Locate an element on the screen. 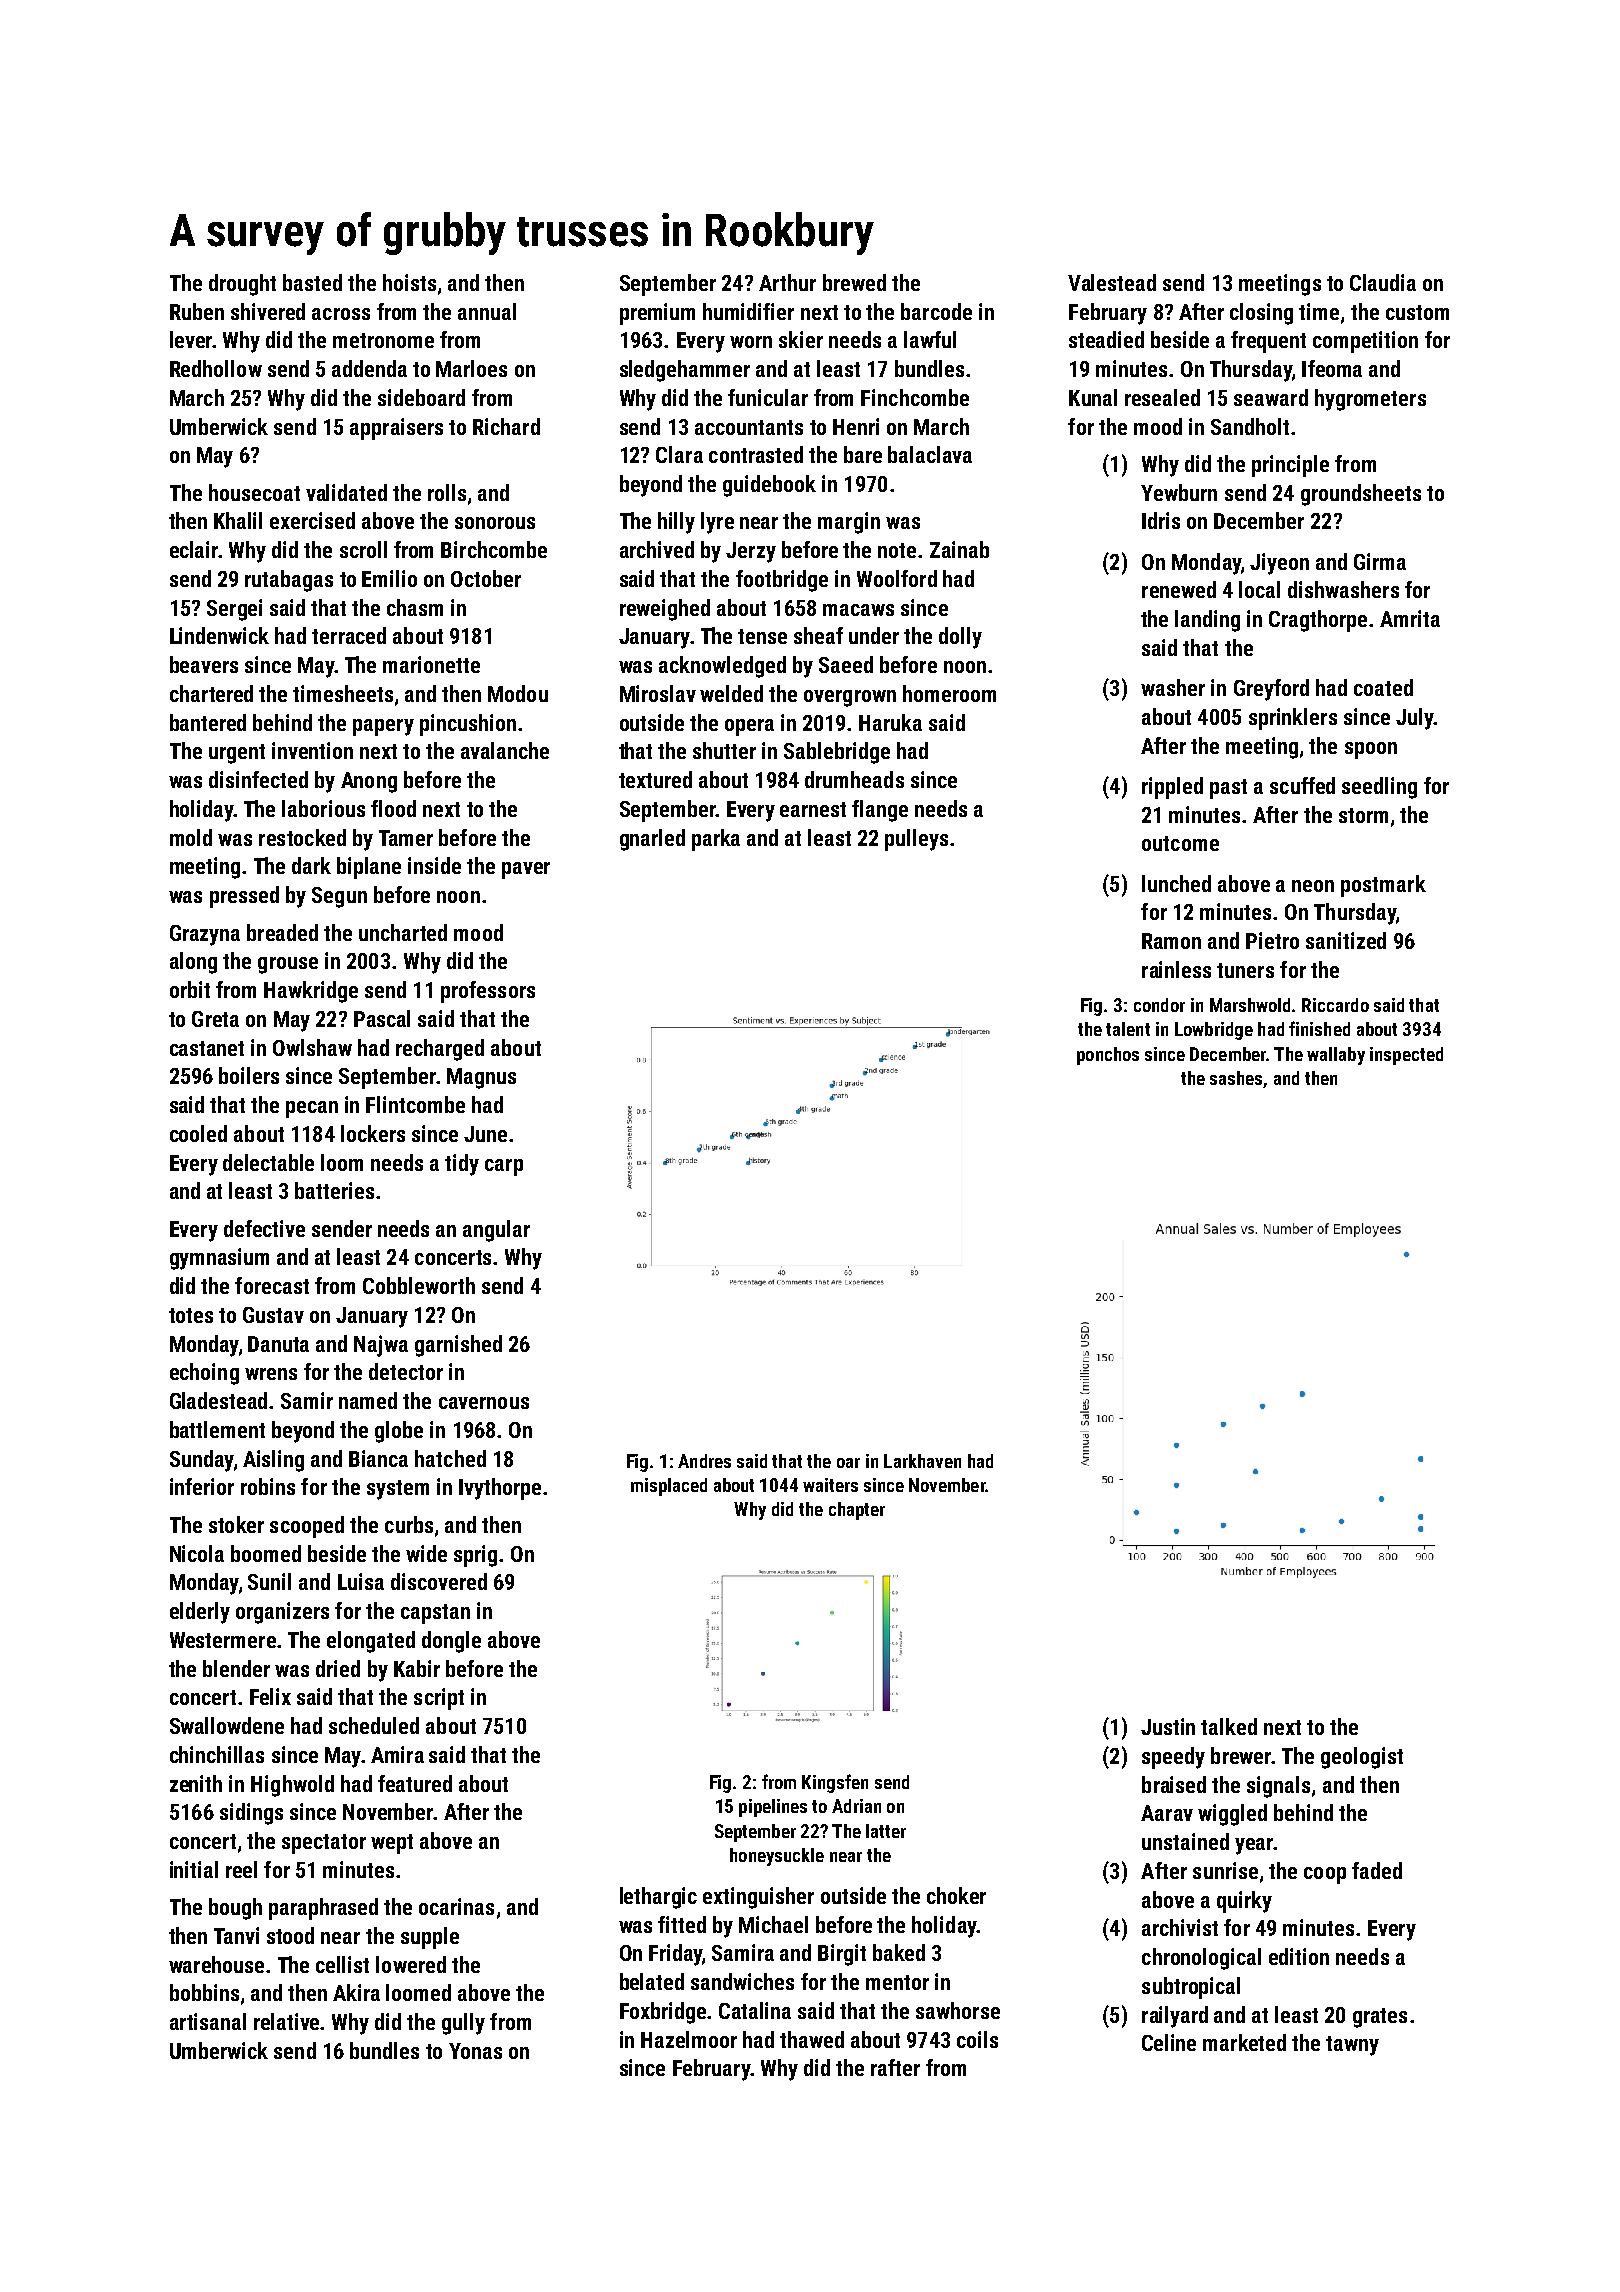  Kingsfen is located at coordinates (835, 1783).
